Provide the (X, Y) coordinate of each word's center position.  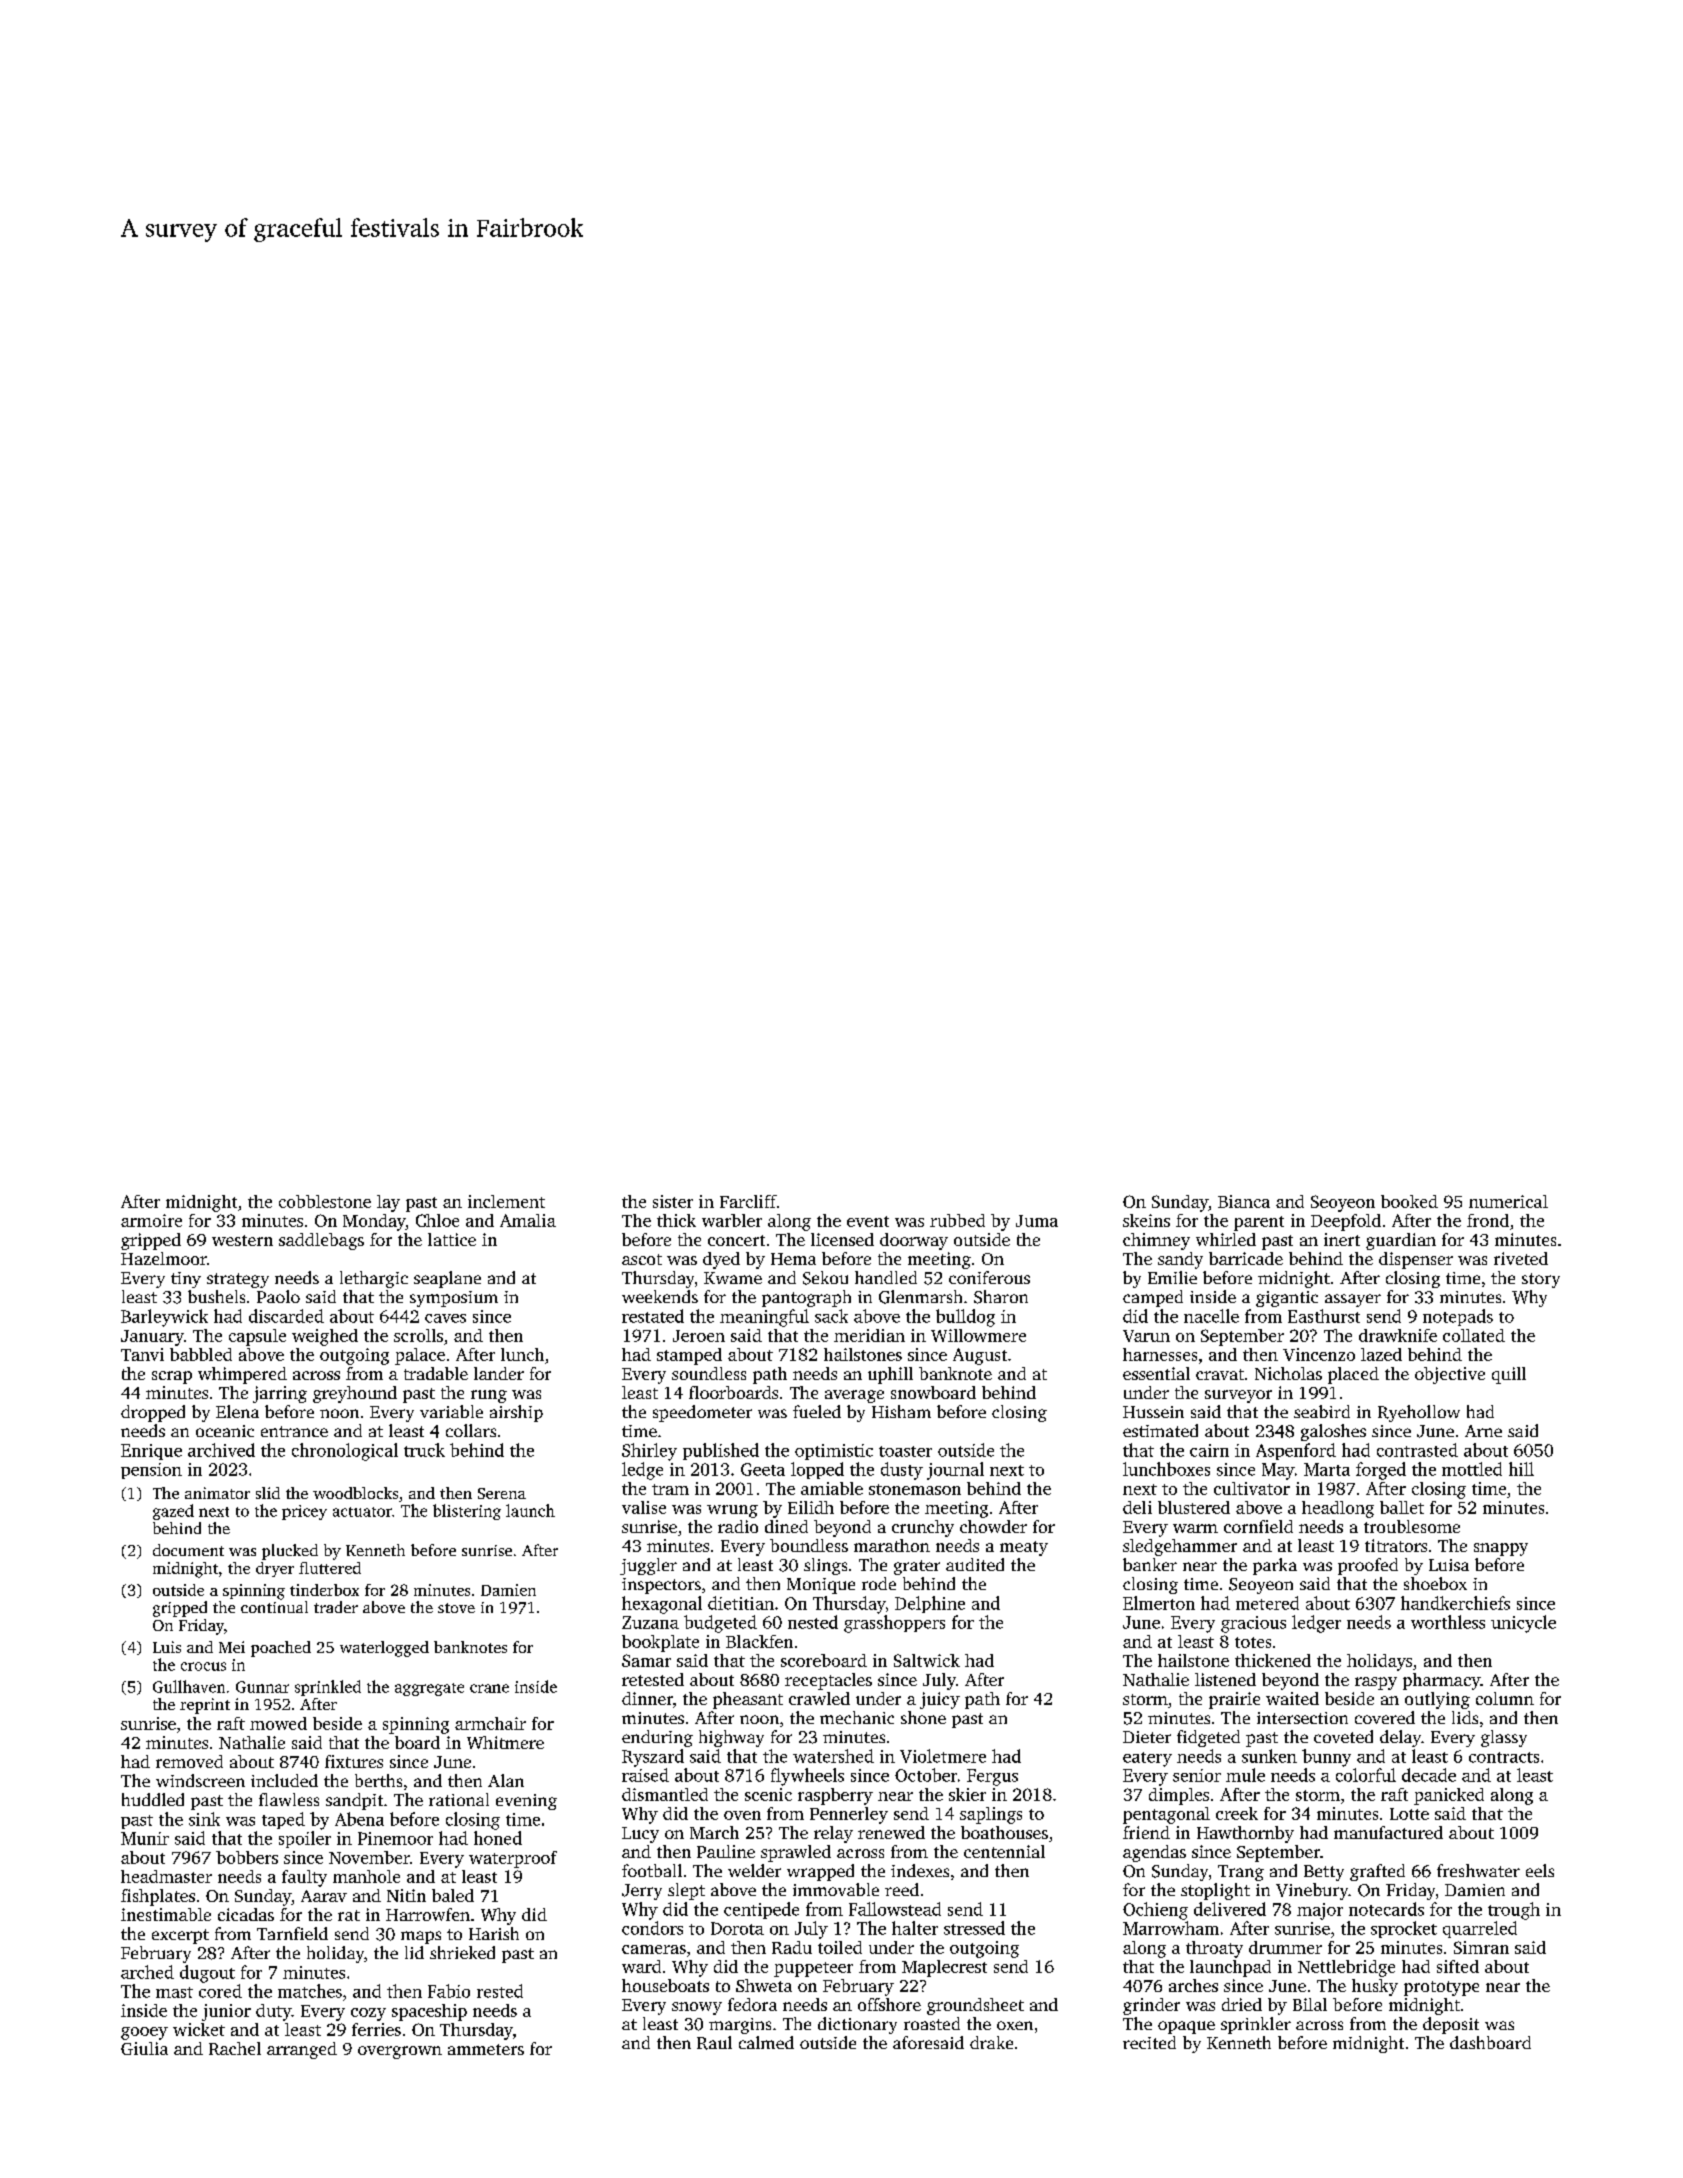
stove (456, 1608)
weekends (660, 1296)
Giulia (144, 2048)
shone (923, 1717)
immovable (836, 1889)
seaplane (447, 1279)
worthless (1448, 1622)
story (1541, 1280)
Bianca (1244, 1201)
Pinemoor (395, 1838)
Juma (1037, 1221)
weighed (325, 1337)
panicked (1449, 1796)
